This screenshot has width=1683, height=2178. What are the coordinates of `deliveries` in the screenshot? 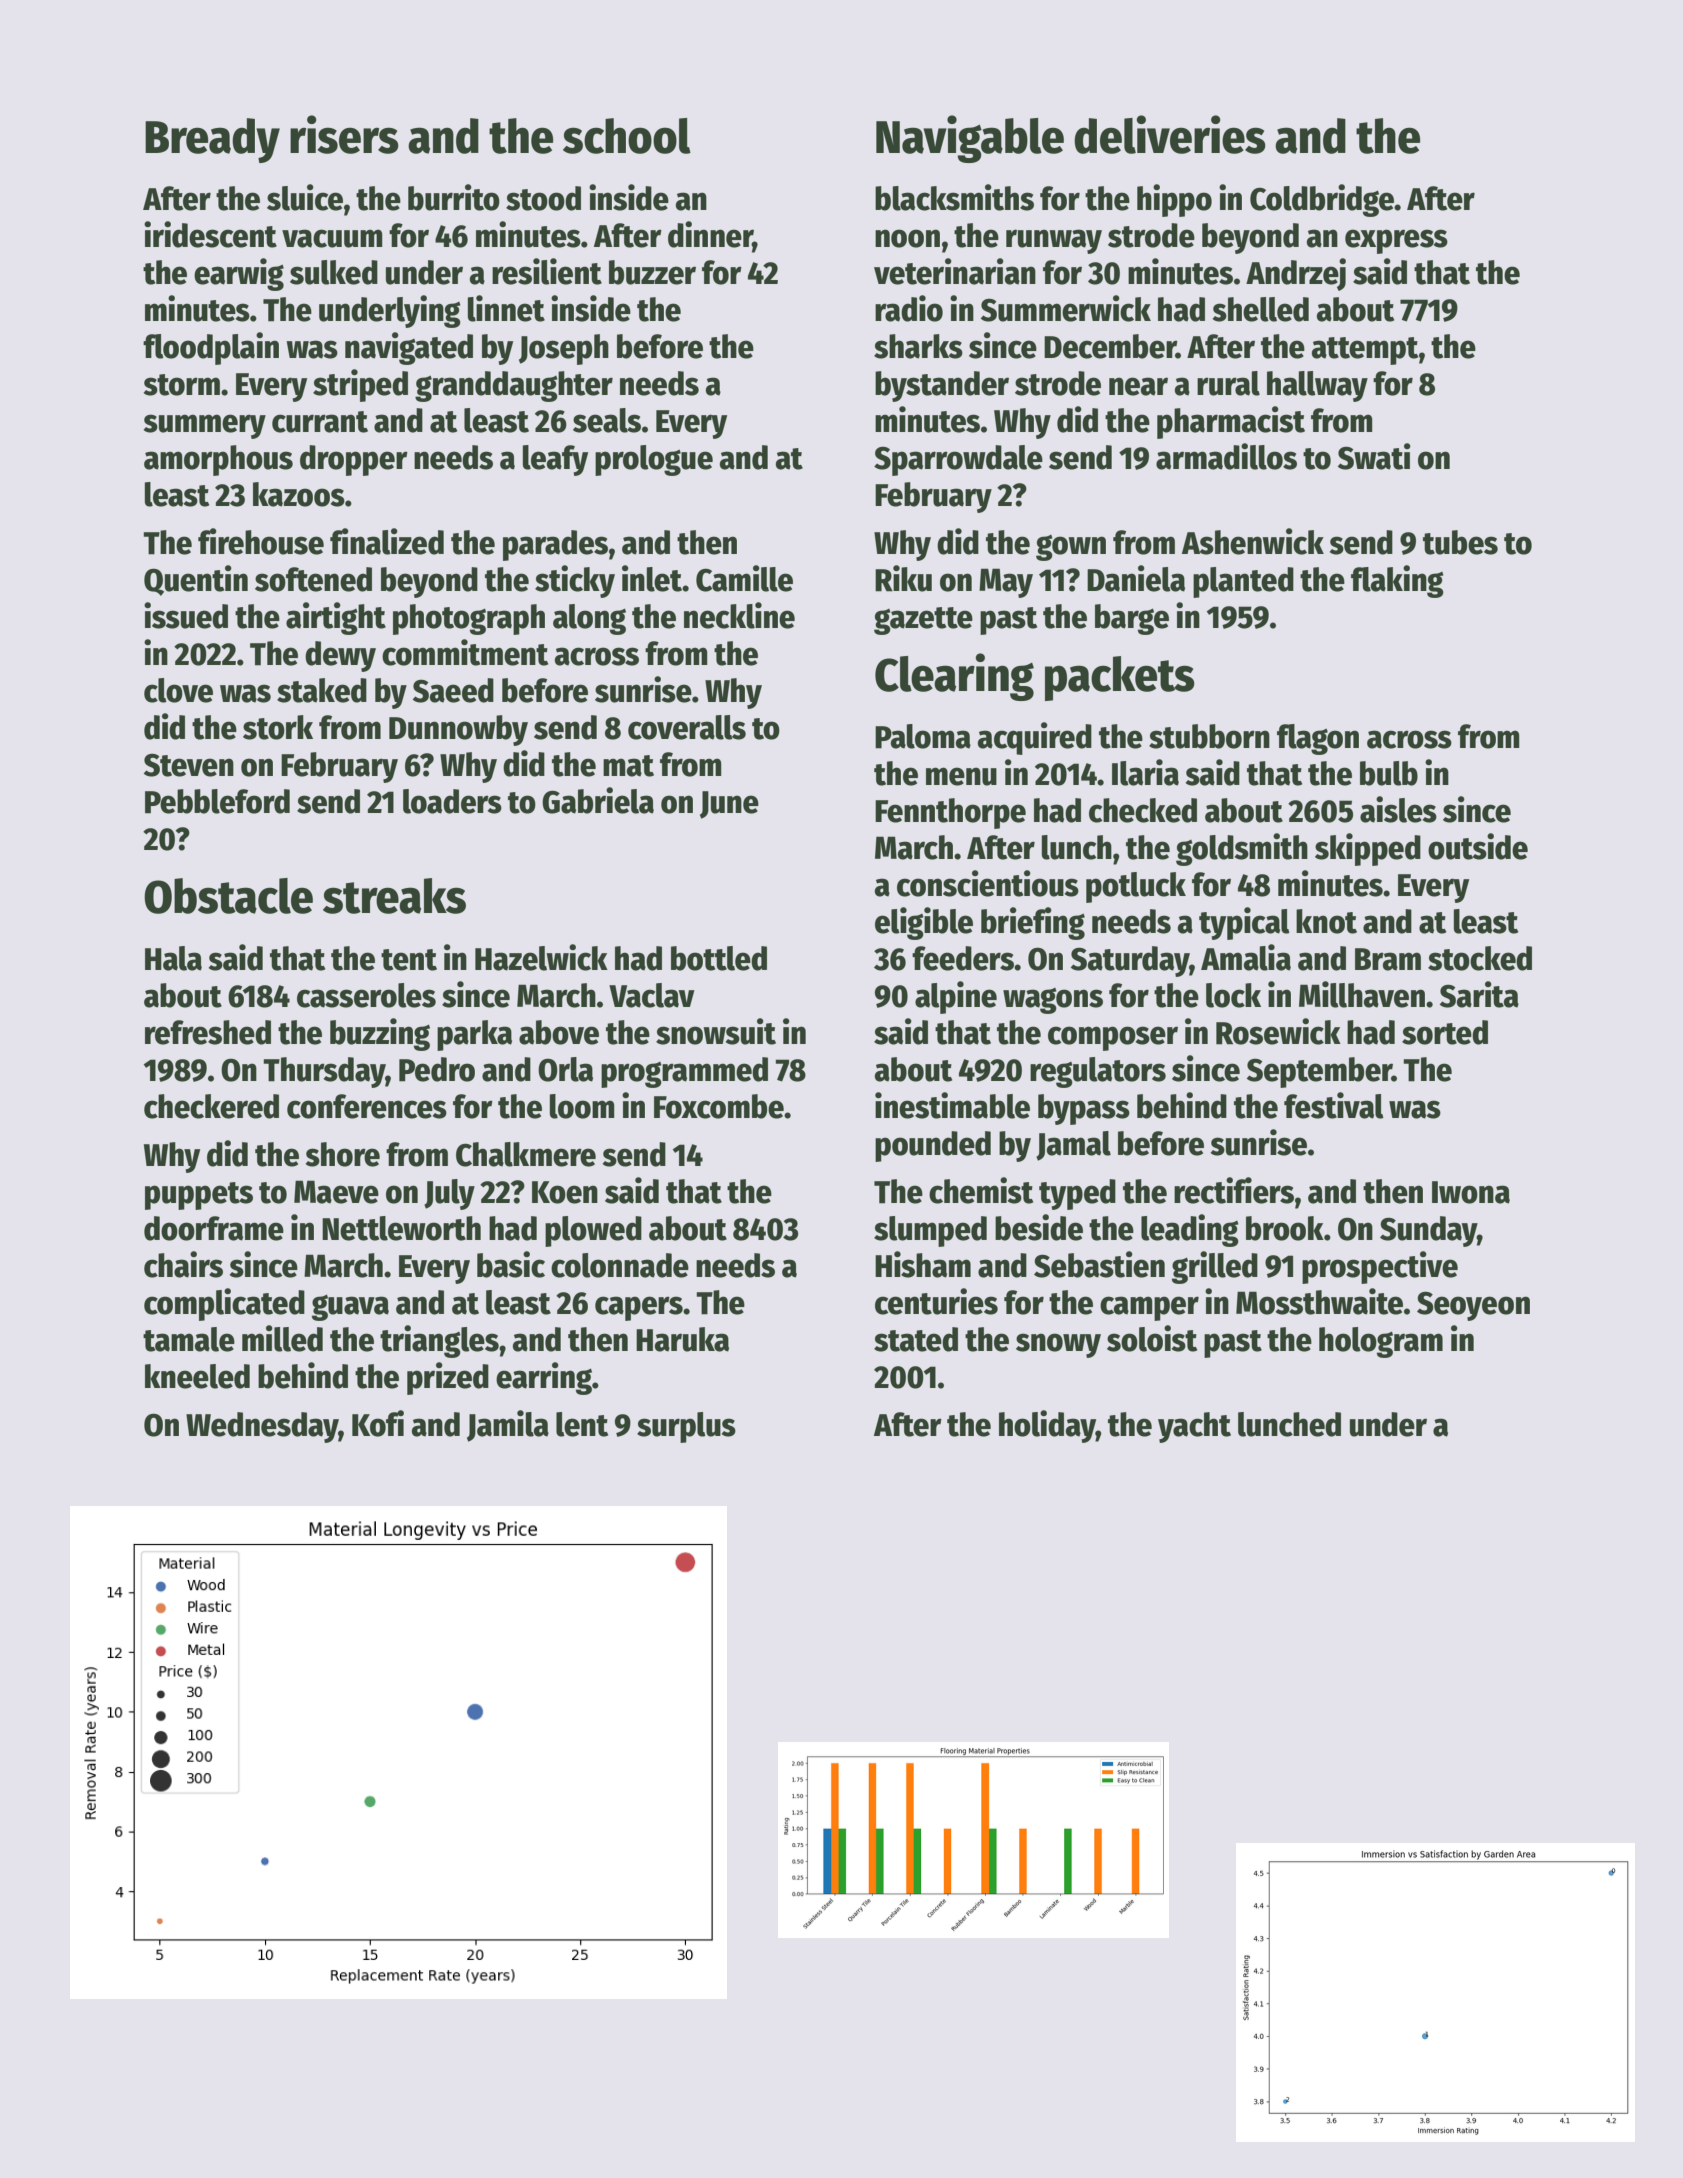 It's located at (1170, 134).
